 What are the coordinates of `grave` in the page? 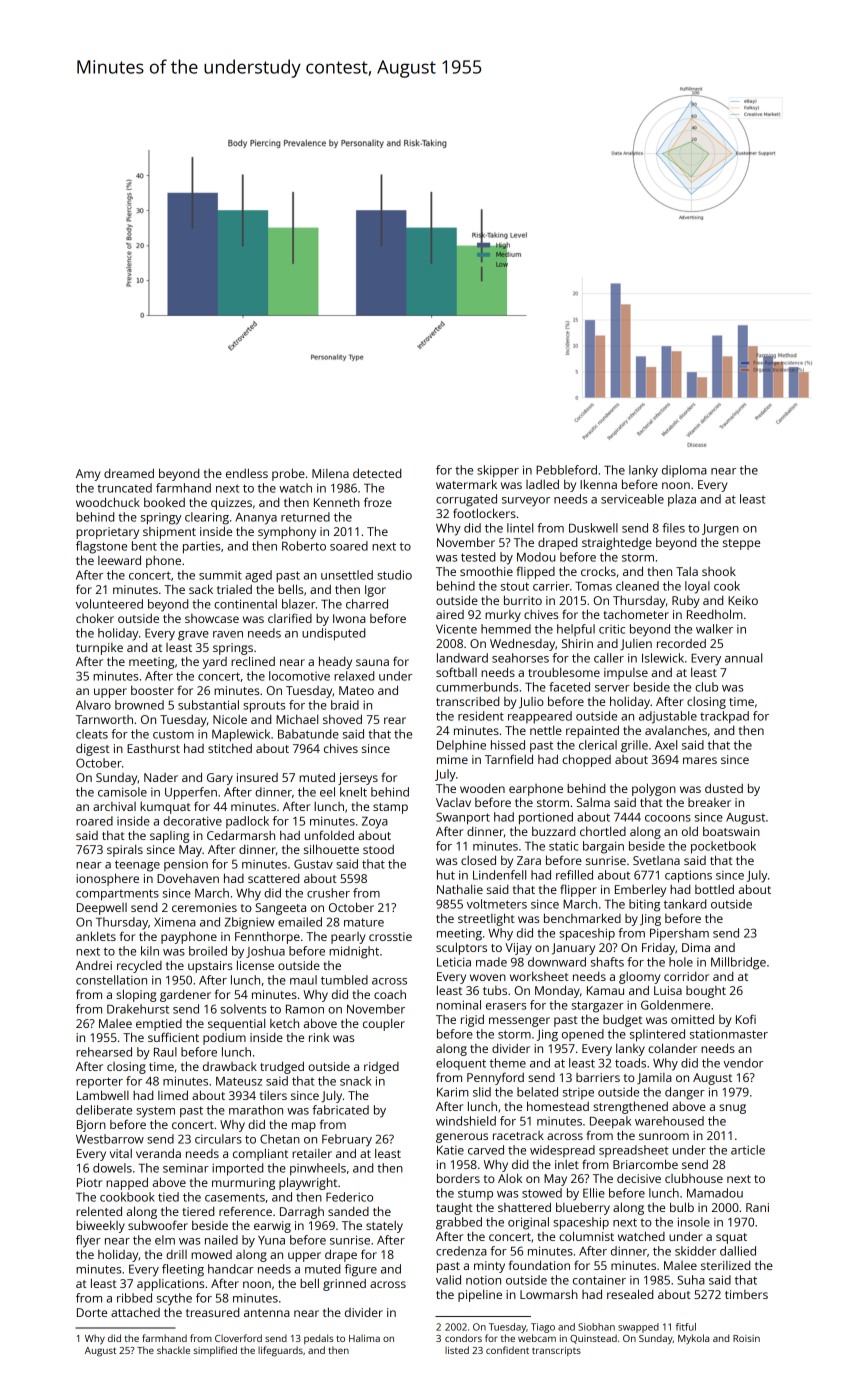 It's located at (193, 636).
